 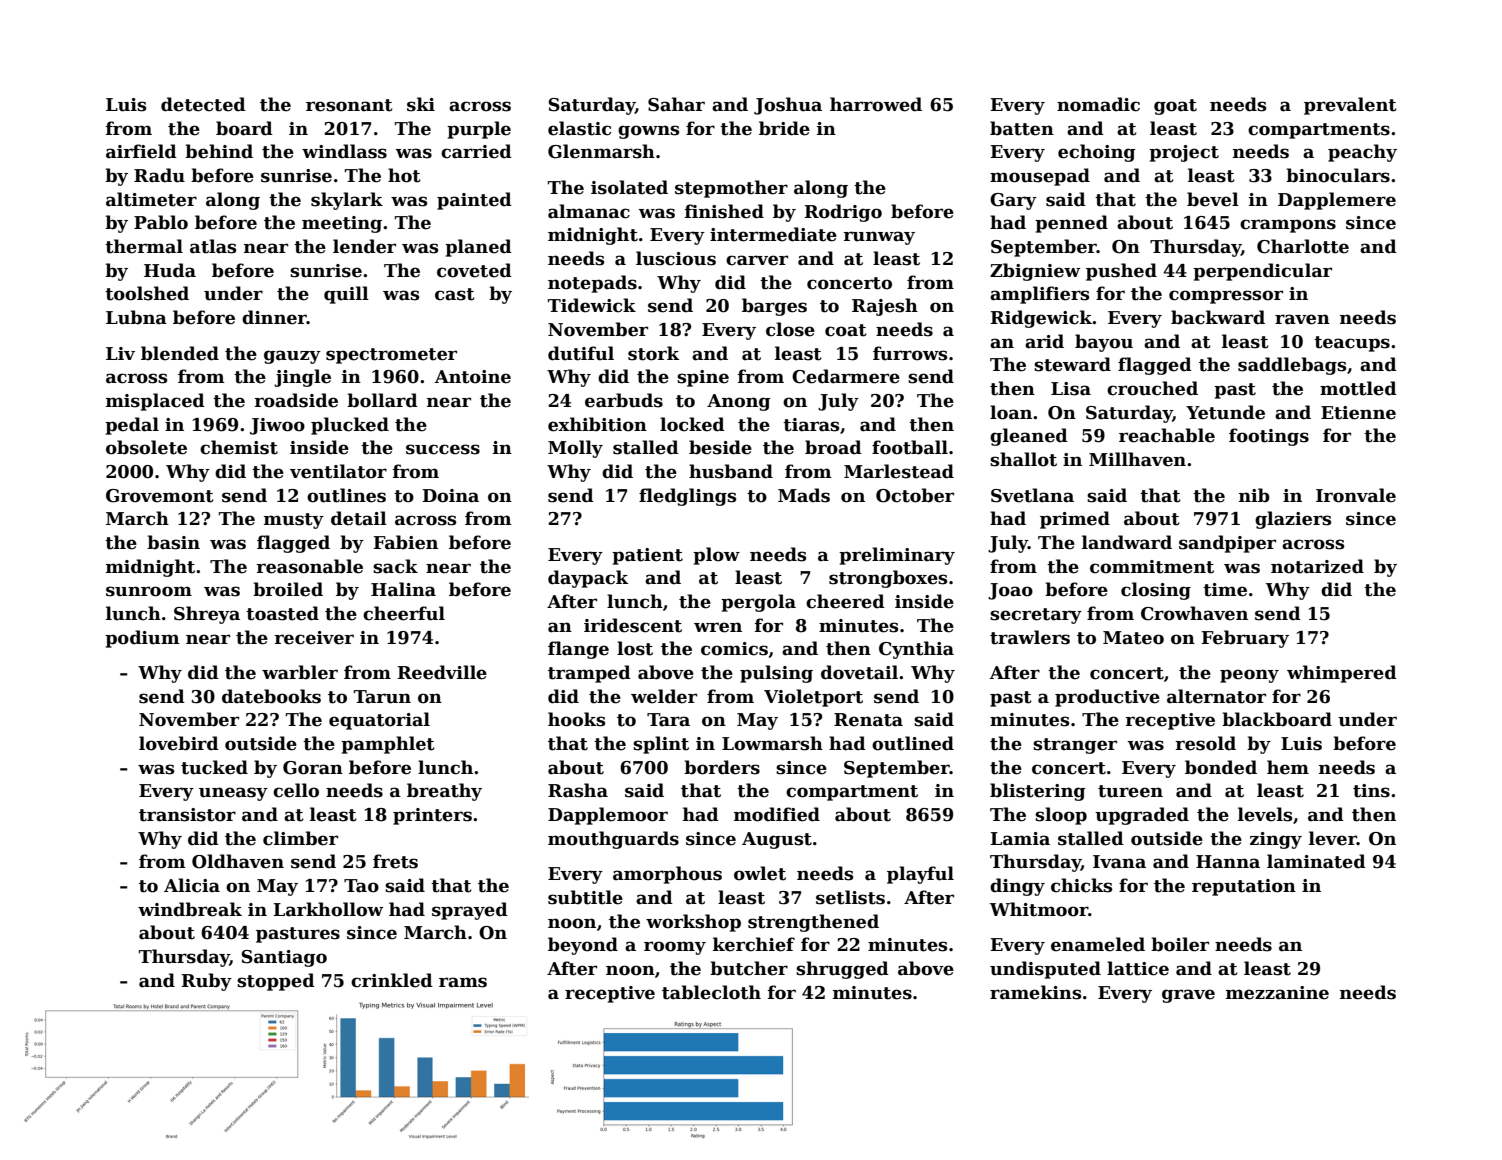 What do you see at coordinates (142, 639) in the document?
I see `podium` at bounding box center [142, 639].
